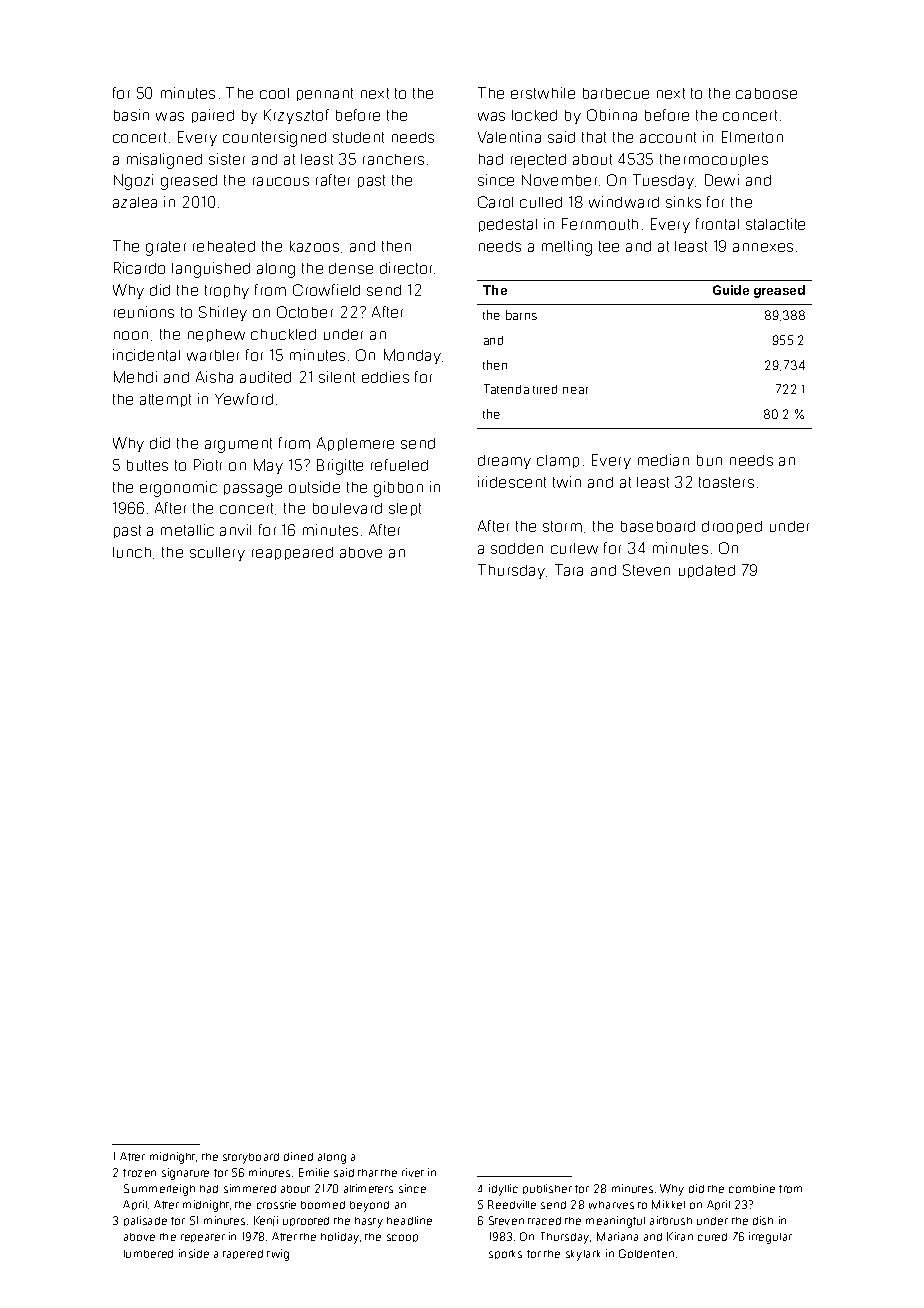 This page has height=1308, width=924. Describe the element at coordinates (506, 389) in the page. I see `Tatenda` at that location.
